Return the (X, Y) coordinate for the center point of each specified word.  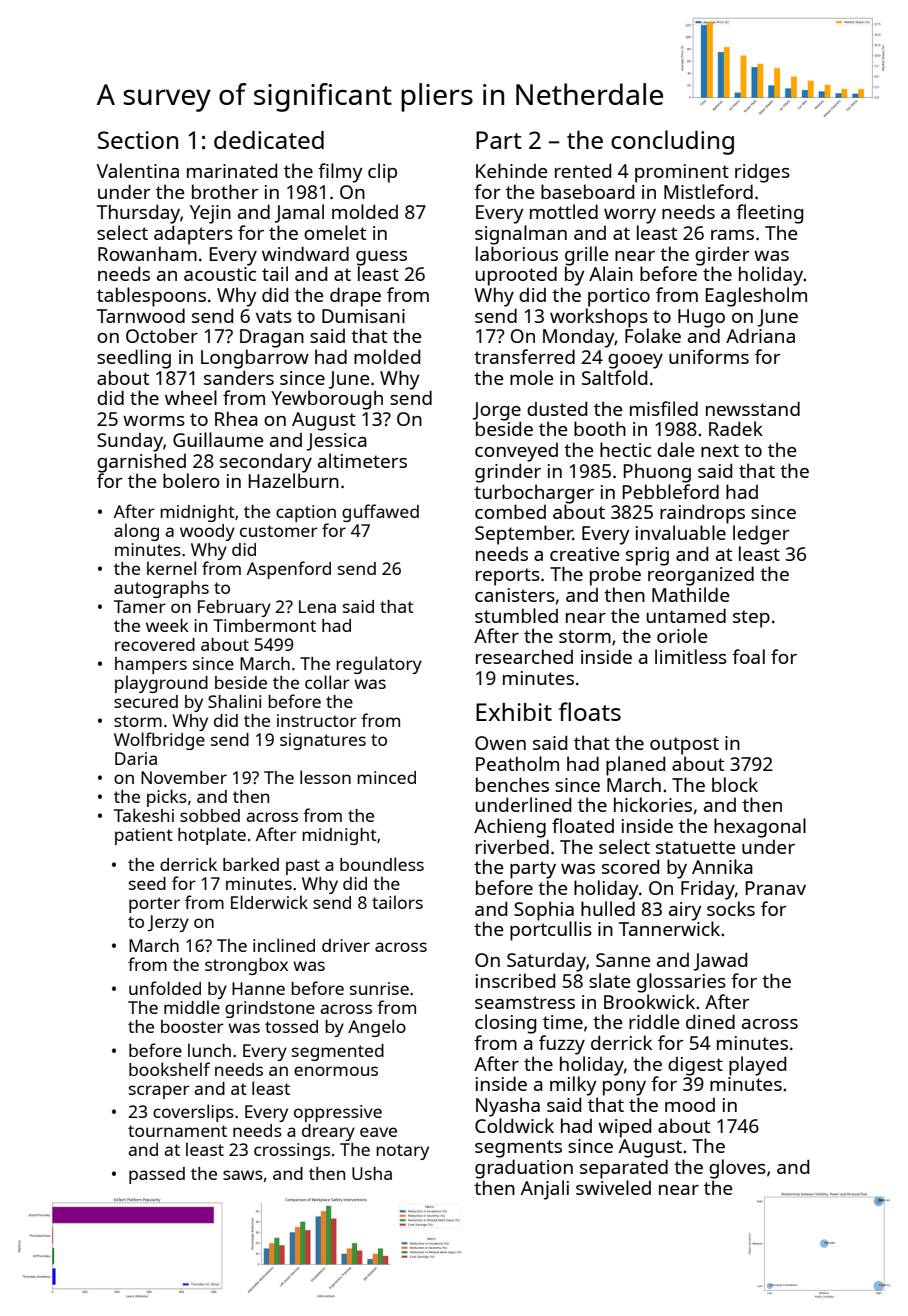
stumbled (516, 615)
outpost (684, 746)
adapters (193, 235)
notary (402, 1152)
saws (243, 1175)
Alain (611, 273)
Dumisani (363, 316)
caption (306, 513)
